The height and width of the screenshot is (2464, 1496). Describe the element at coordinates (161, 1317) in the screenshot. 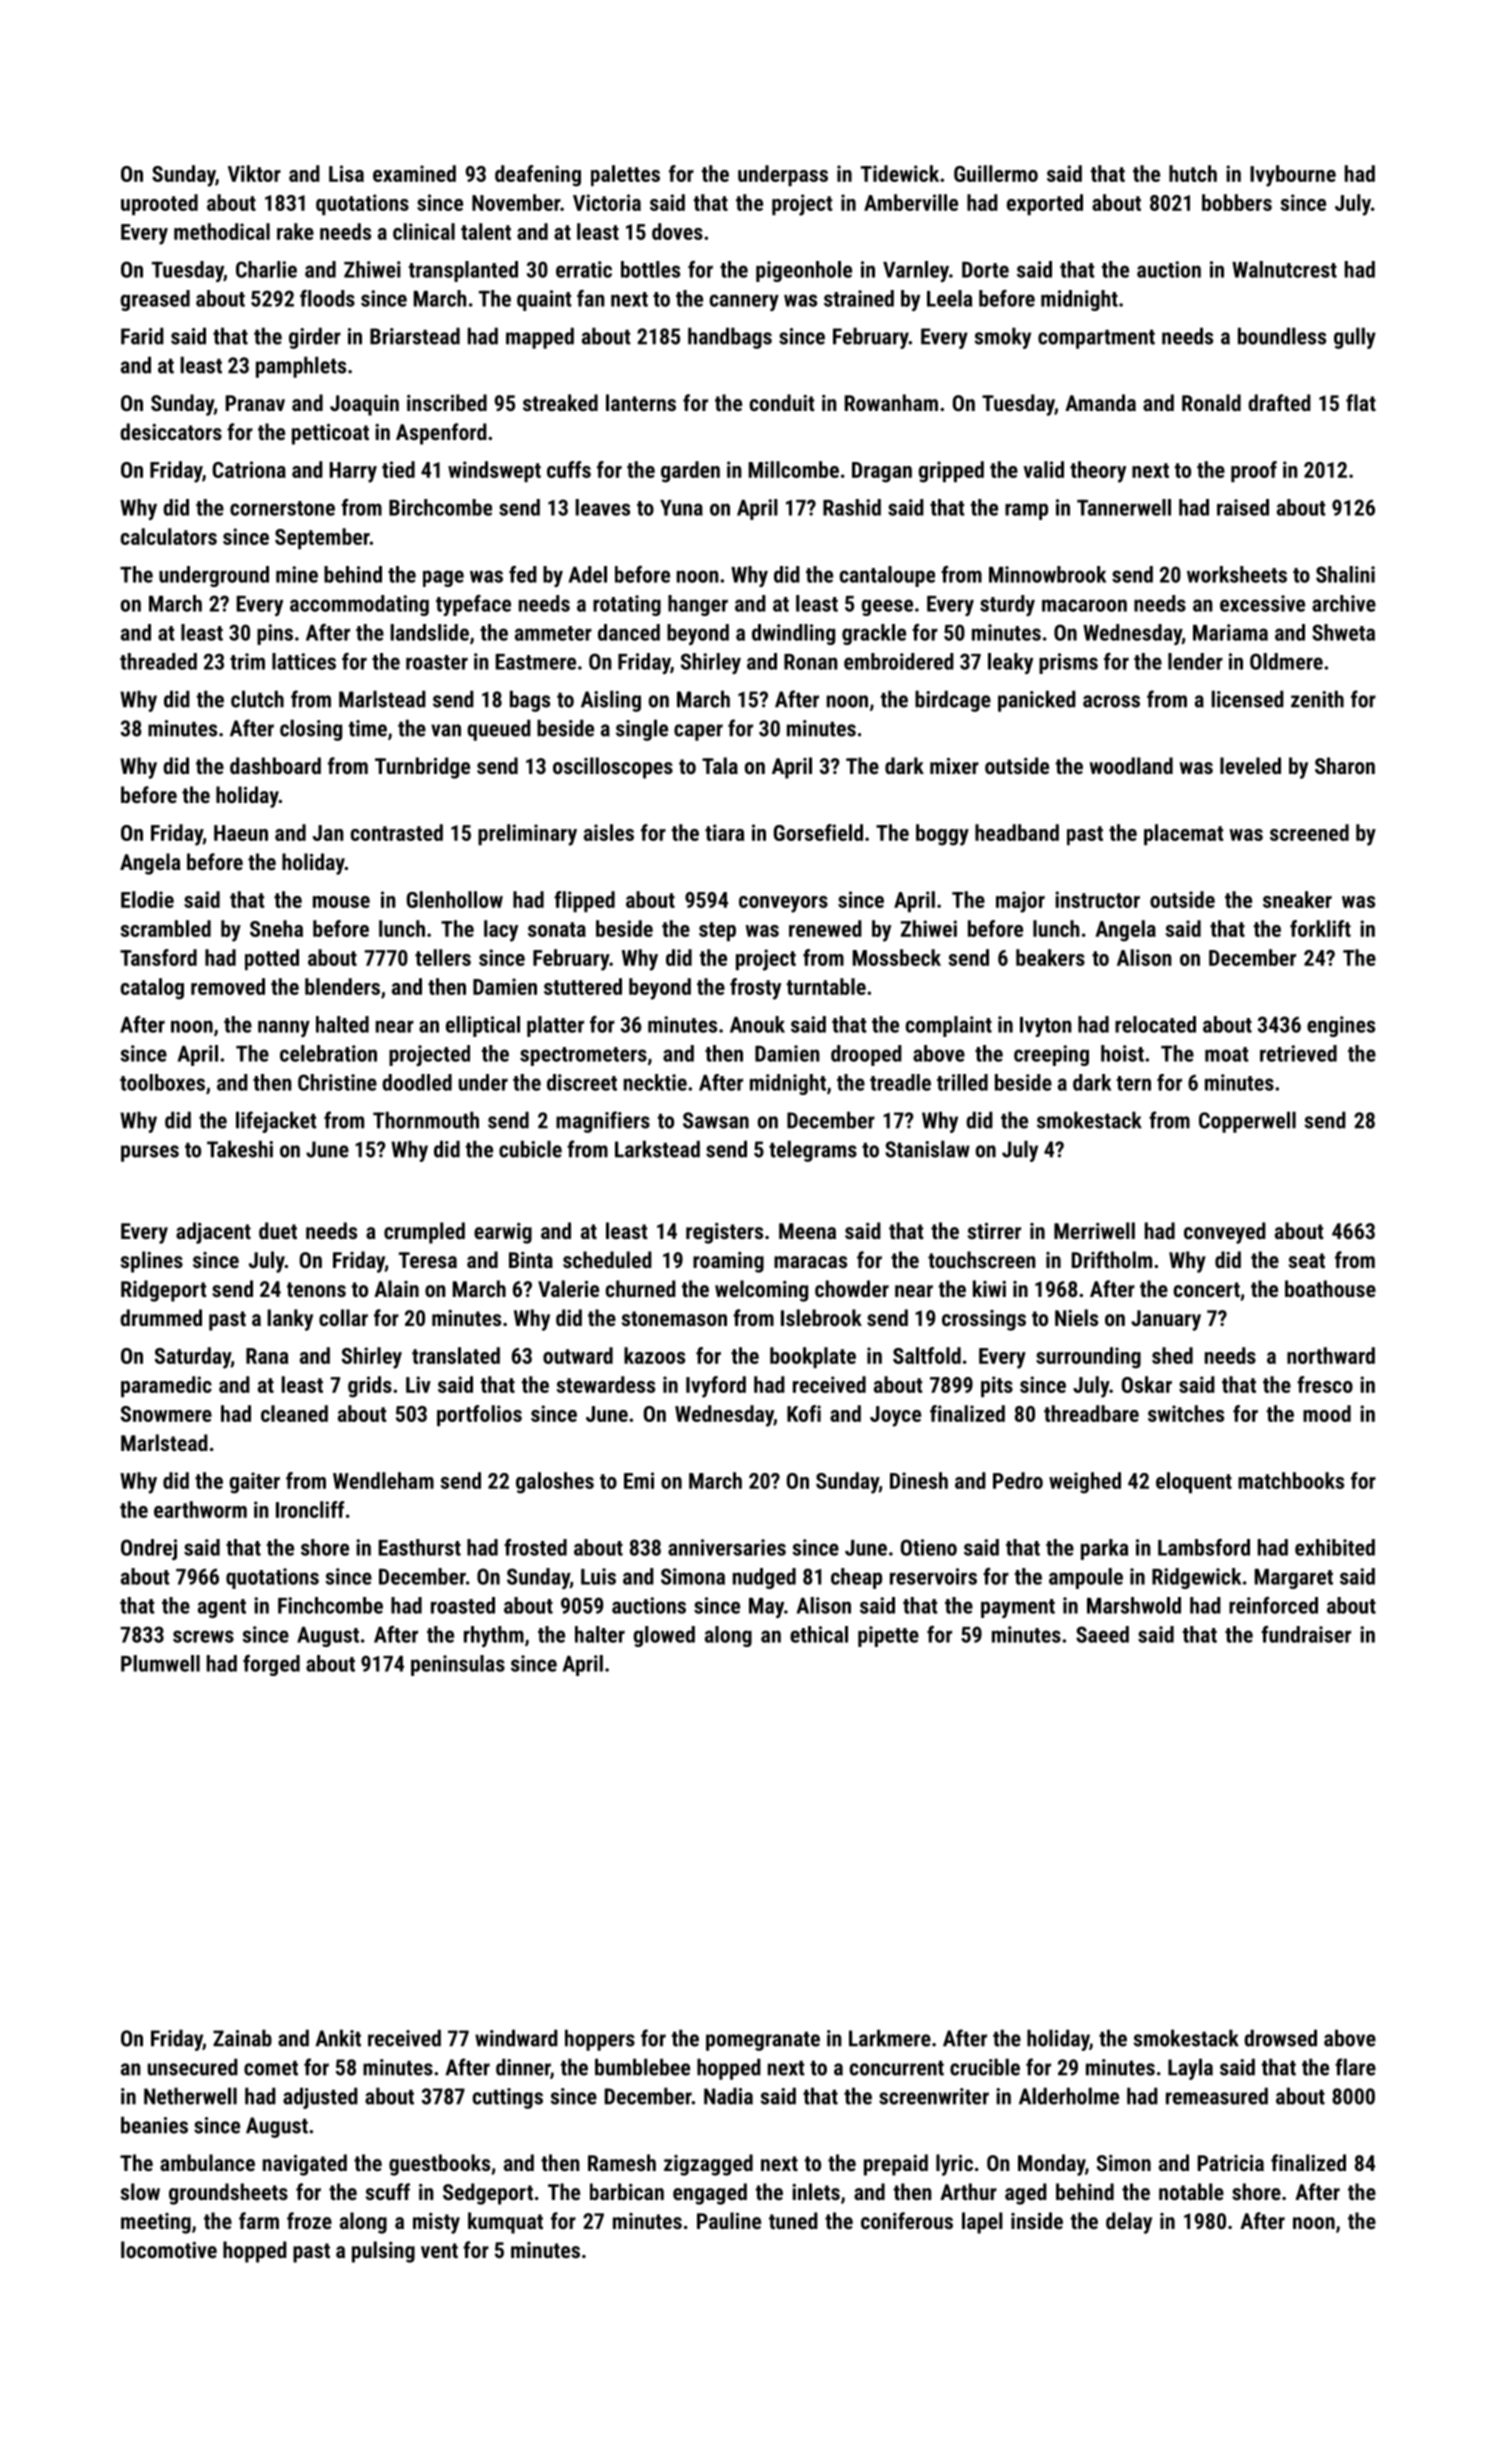

I see `drummed` at that location.
